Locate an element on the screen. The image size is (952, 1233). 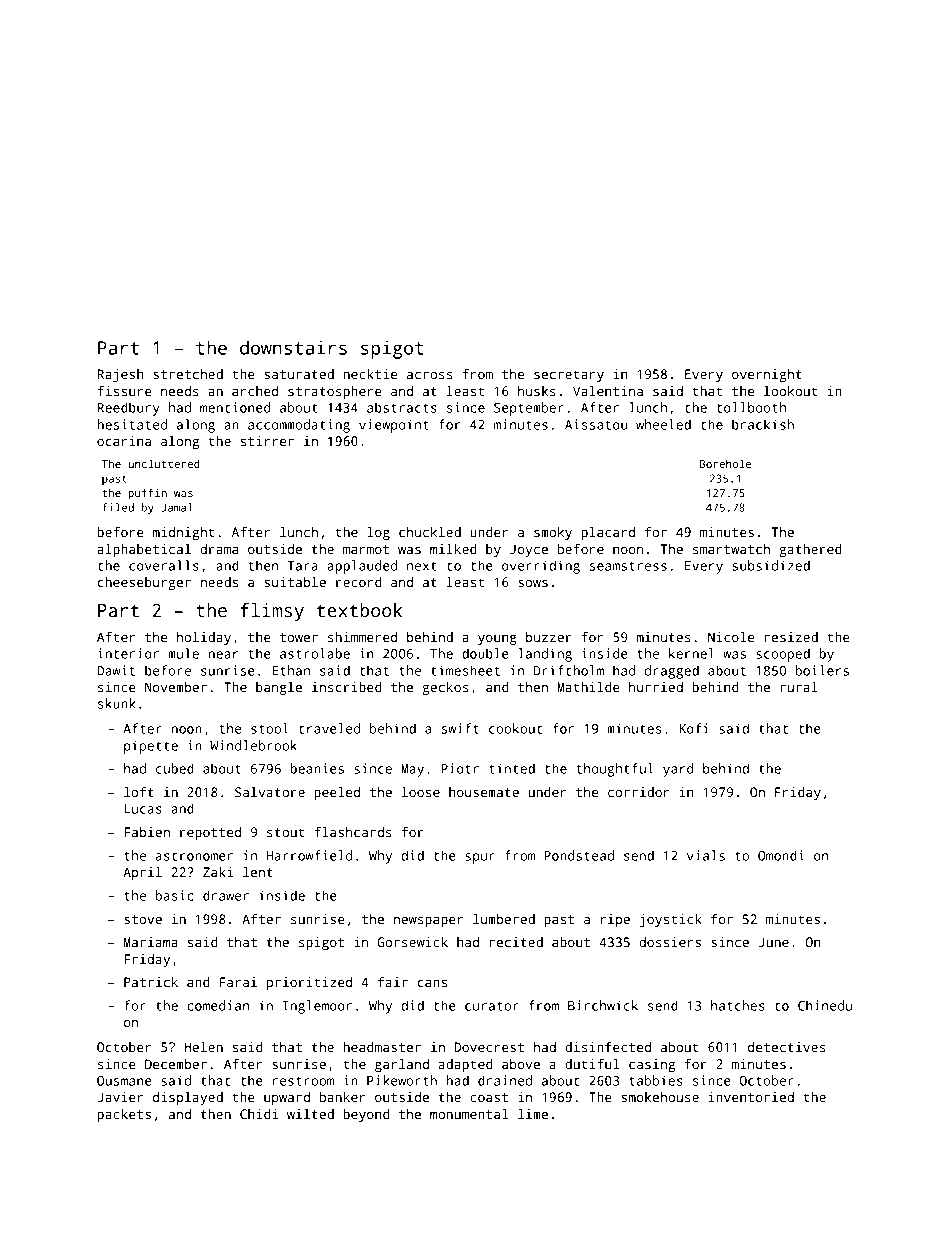
filed is located at coordinates (118, 507).
